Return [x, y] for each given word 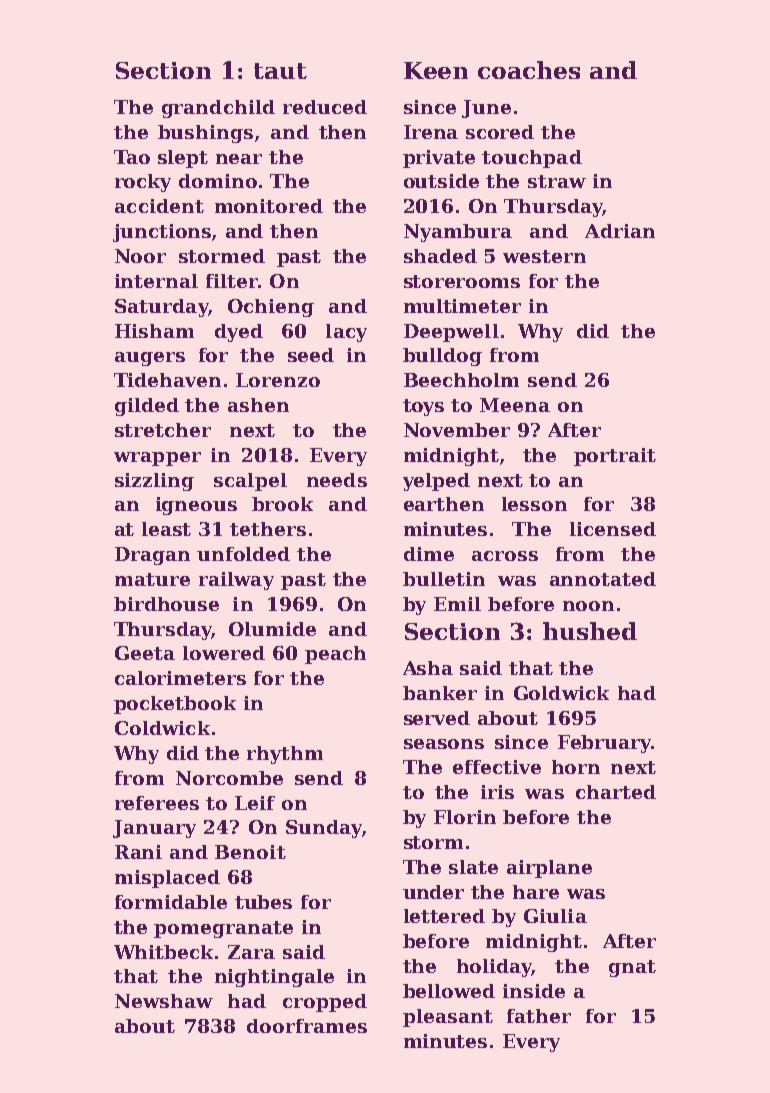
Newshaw [164, 1001]
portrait [615, 457]
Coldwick [162, 728]
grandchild [218, 109]
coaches [529, 70]
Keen [436, 70]
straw [557, 181]
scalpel [250, 482]
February [604, 744]
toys [423, 407]
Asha [428, 668]
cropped [325, 1003]
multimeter [462, 306]
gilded [147, 407]
